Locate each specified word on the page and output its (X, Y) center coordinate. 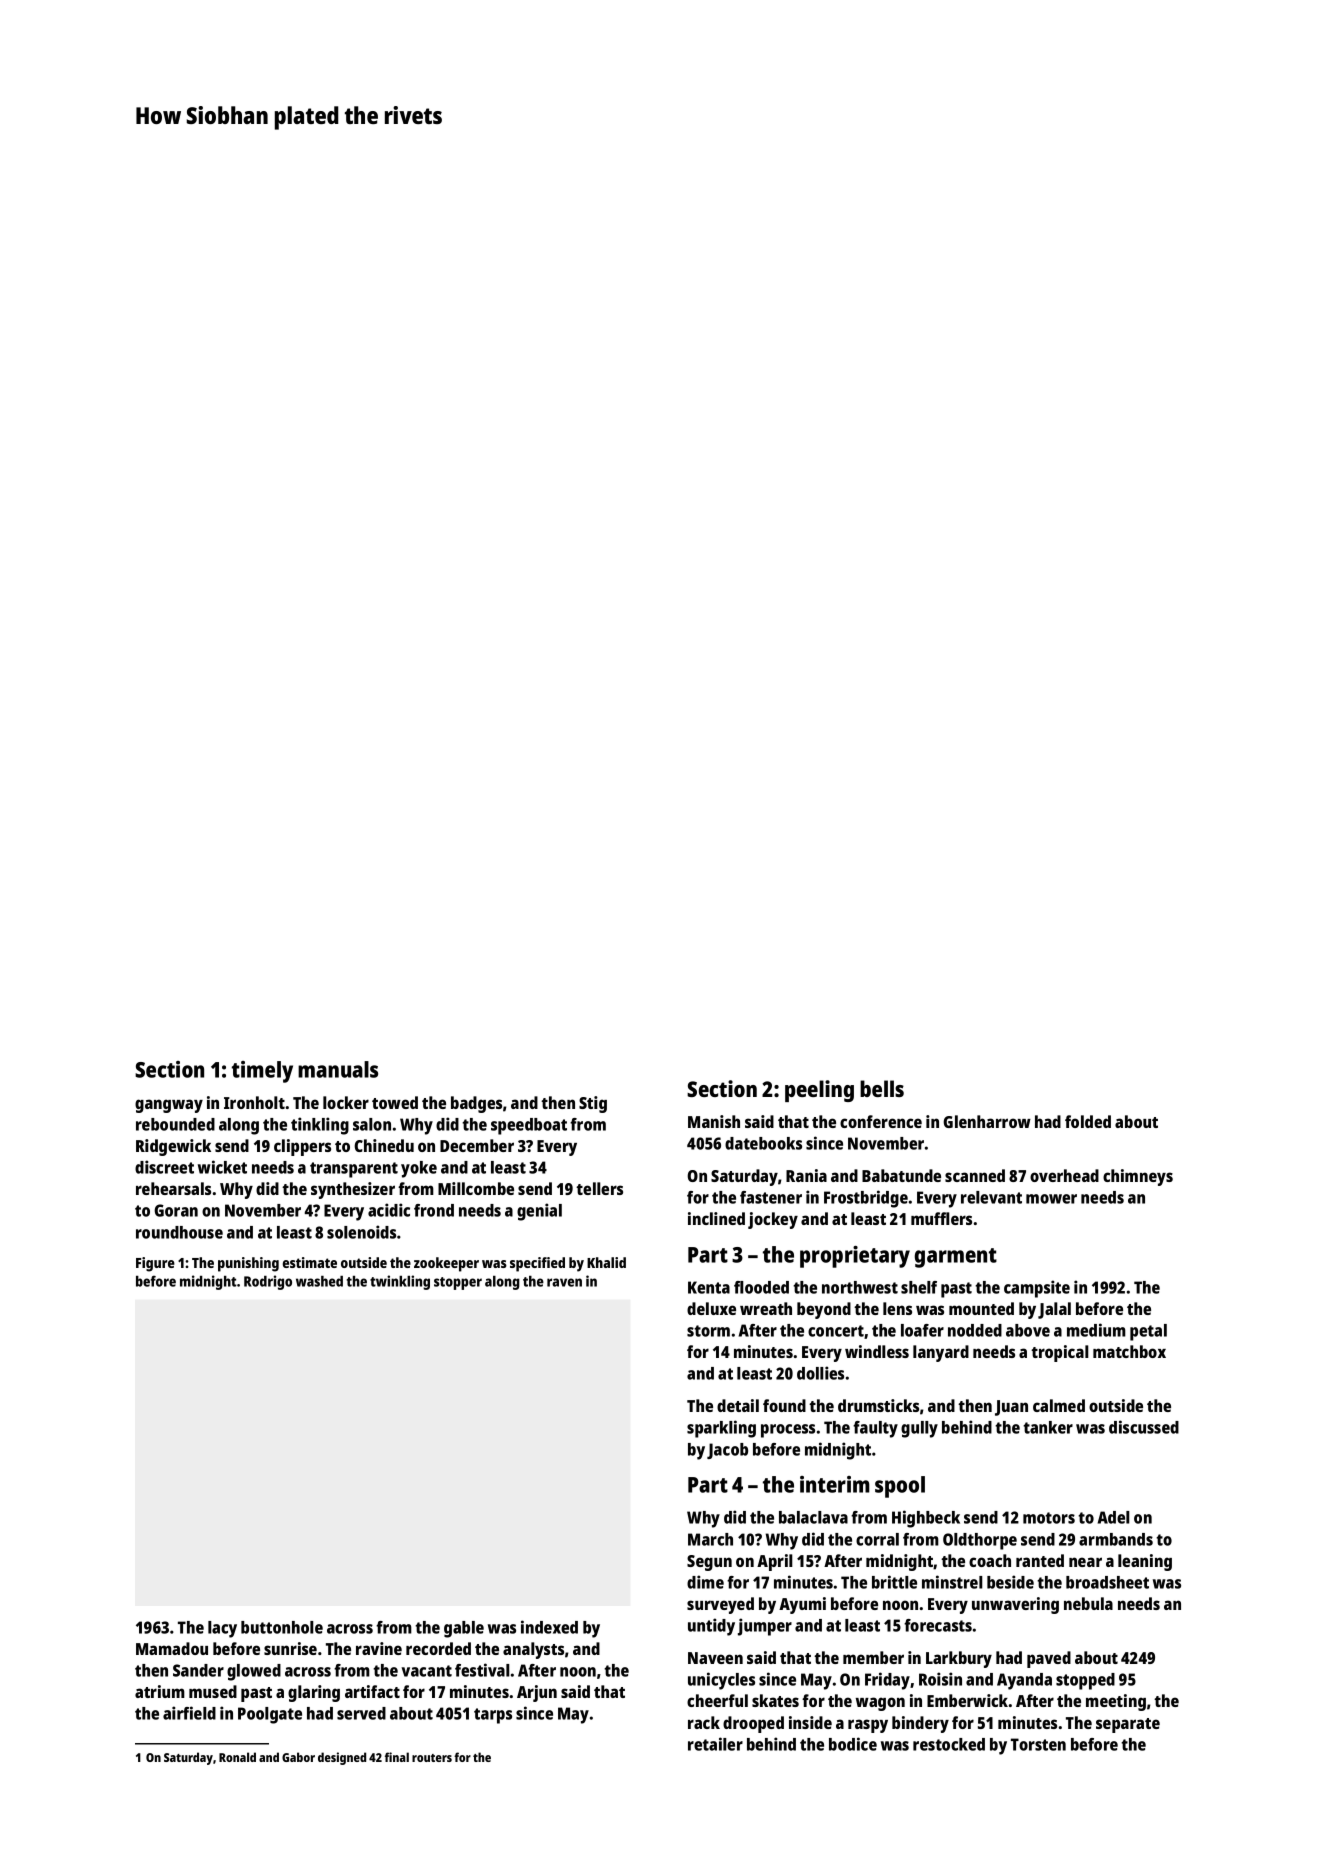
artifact (372, 1691)
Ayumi (802, 1605)
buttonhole (282, 1627)
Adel (1114, 1517)
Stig (593, 1104)
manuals (338, 1069)
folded (1088, 1121)
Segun (709, 1563)
